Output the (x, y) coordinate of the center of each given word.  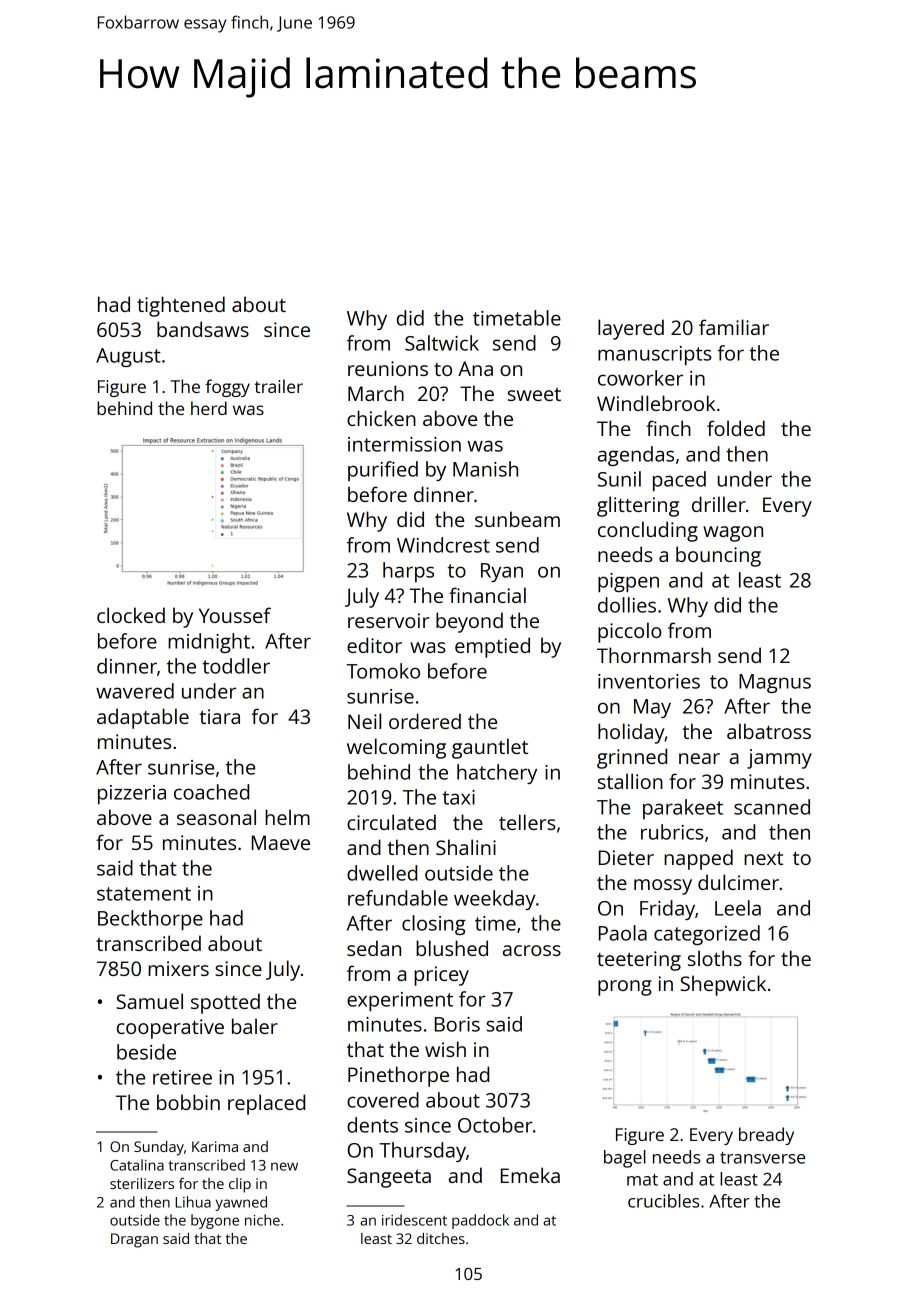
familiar (734, 327)
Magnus (775, 683)
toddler (236, 666)
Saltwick (442, 343)
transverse (762, 1158)
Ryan (502, 572)
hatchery (497, 774)
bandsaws (203, 329)
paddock (480, 1221)
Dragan (134, 1240)
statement (144, 894)
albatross (769, 731)
